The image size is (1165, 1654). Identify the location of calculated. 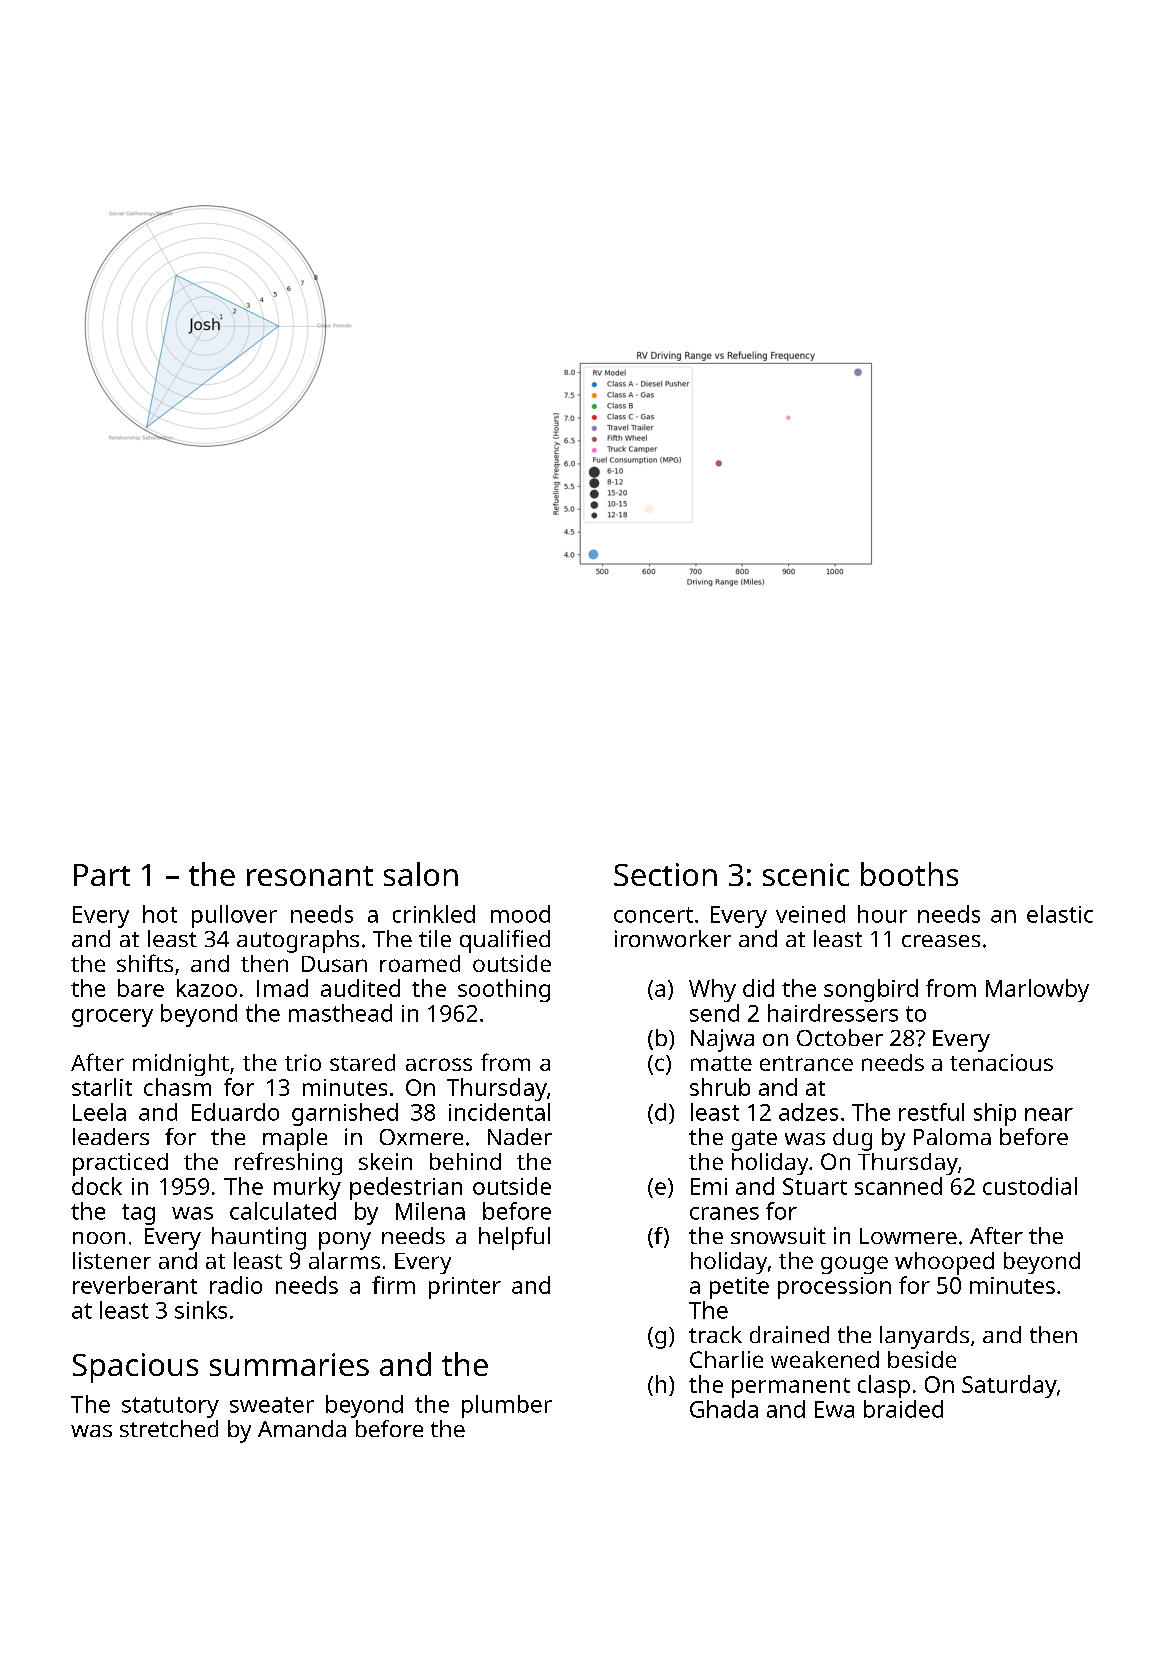
(283, 1211).
